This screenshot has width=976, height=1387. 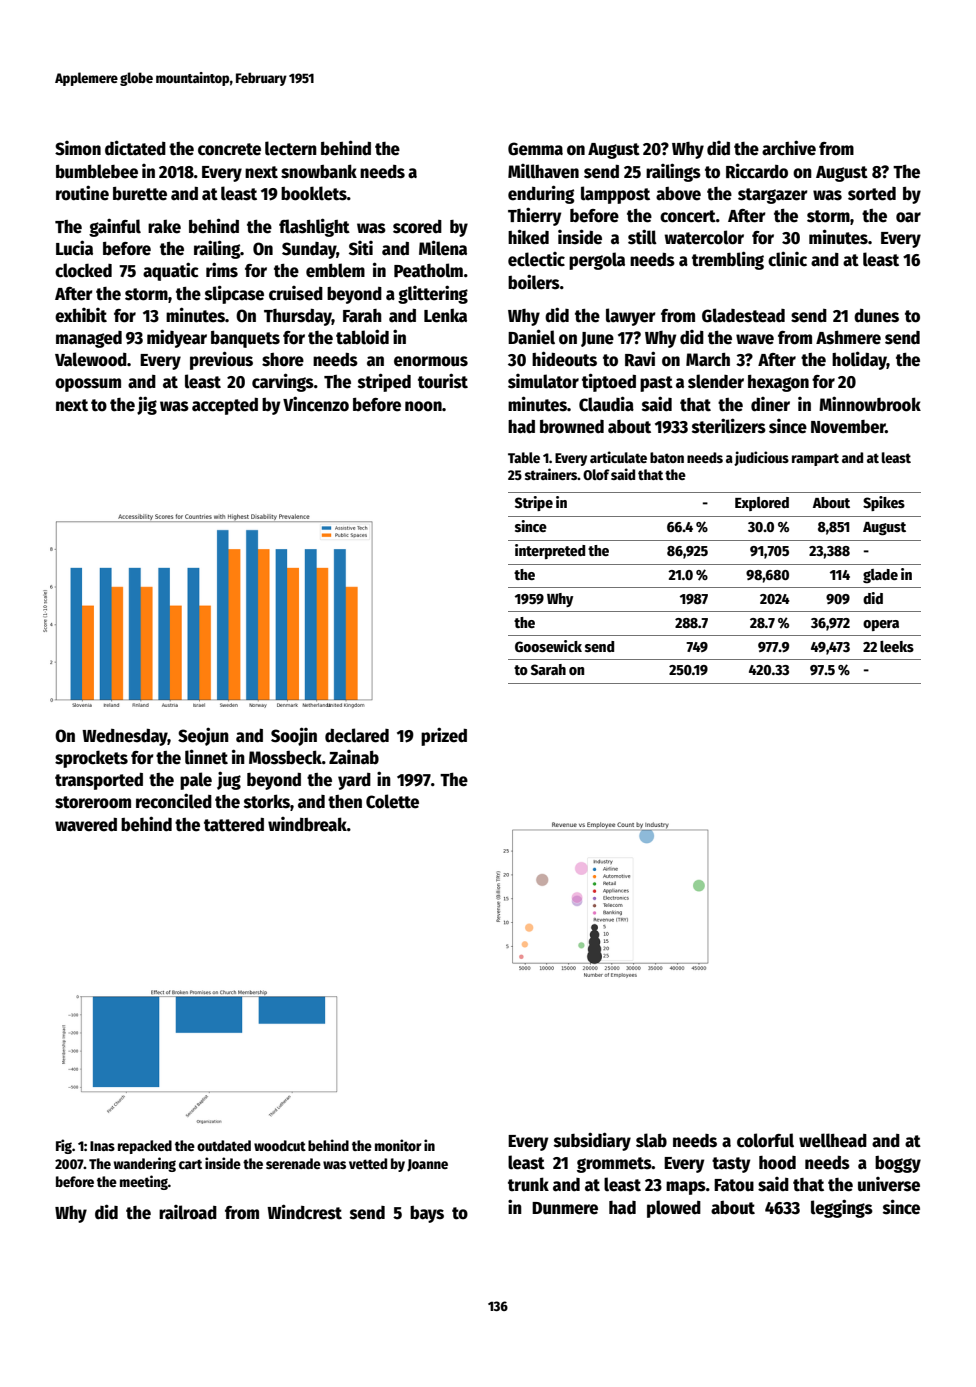 I want to click on booklets, so click(x=314, y=193).
